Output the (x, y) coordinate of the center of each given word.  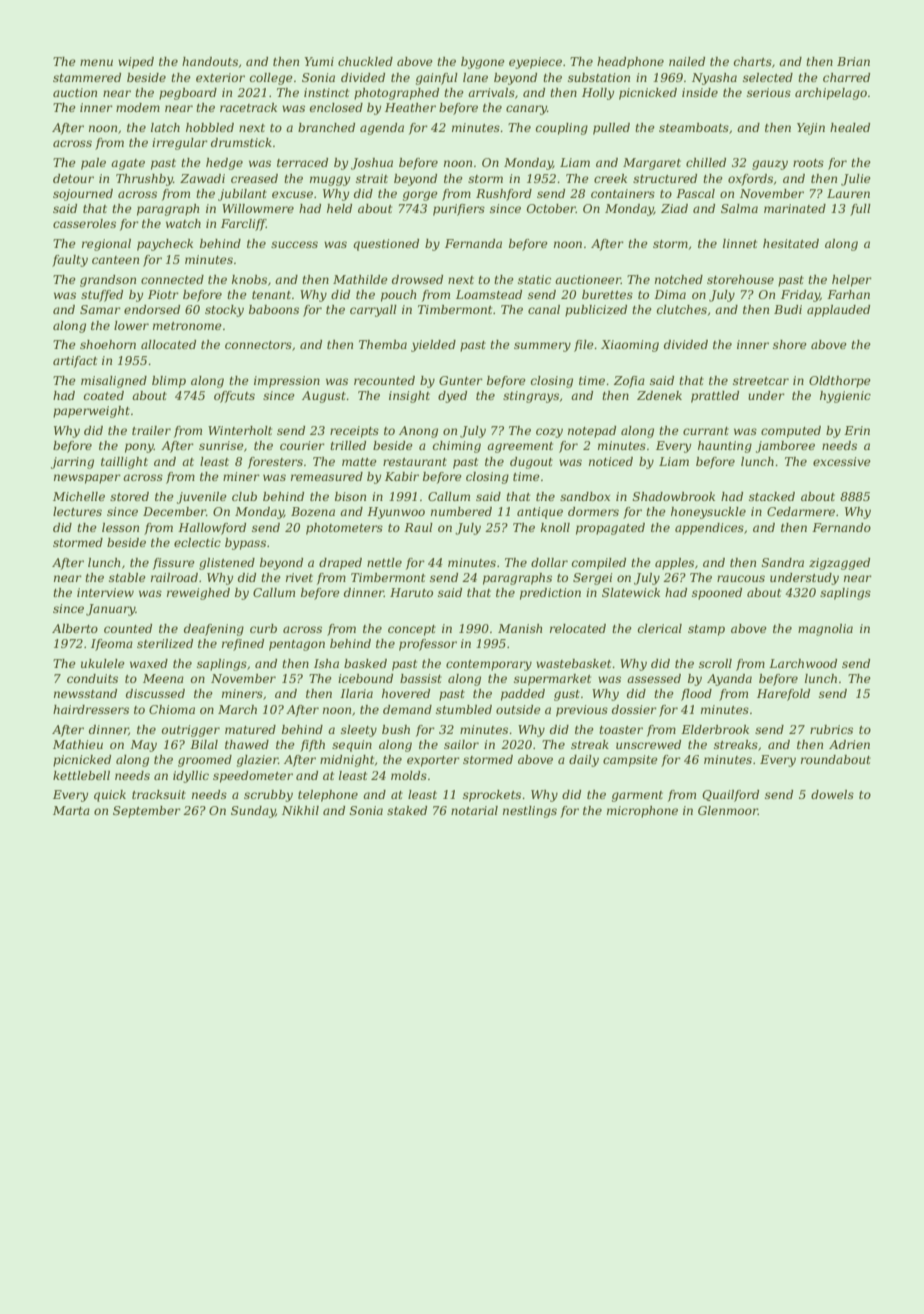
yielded (433, 346)
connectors (258, 345)
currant (706, 431)
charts (753, 61)
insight (409, 397)
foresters (275, 463)
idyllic (191, 777)
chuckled (365, 61)
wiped (136, 63)
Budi (788, 309)
